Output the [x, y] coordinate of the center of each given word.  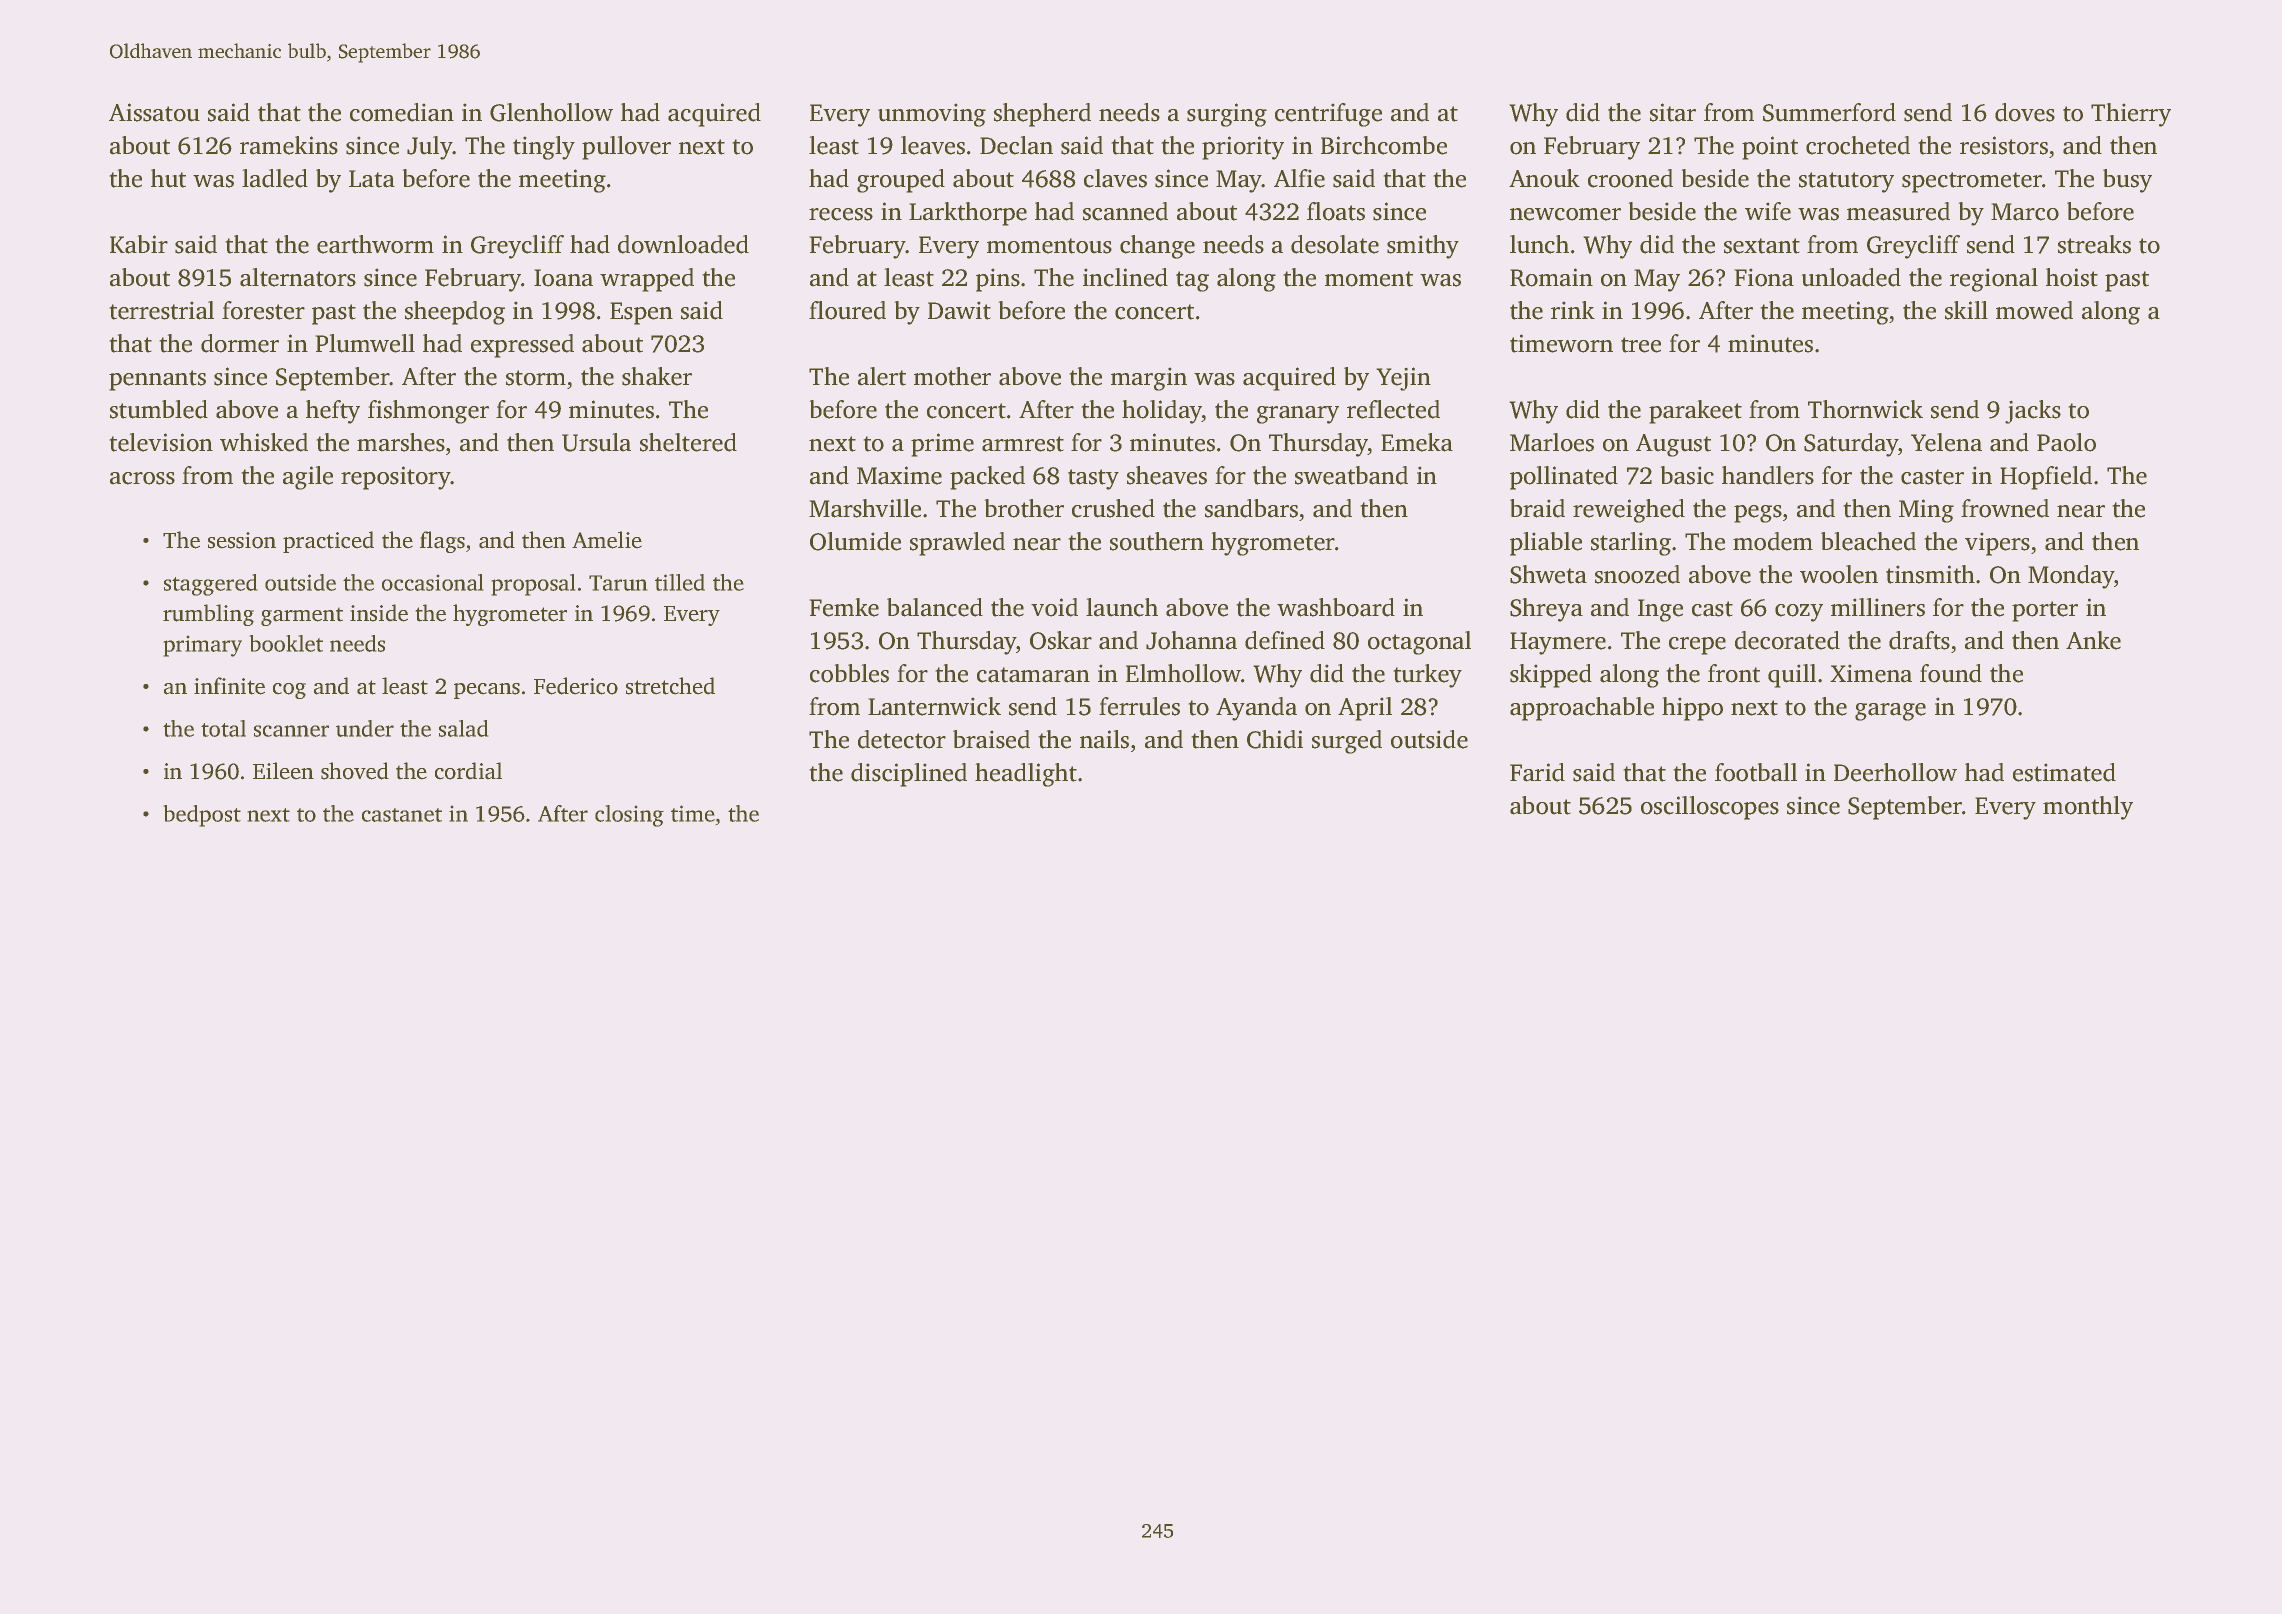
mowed [2034, 310]
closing [629, 816]
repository [396, 478]
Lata [372, 179]
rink [1573, 310]
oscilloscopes [1710, 808]
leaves [933, 145]
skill [1966, 310]
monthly [2088, 808]
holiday [1162, 412]
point [1770, 148]
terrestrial [161, 310]
